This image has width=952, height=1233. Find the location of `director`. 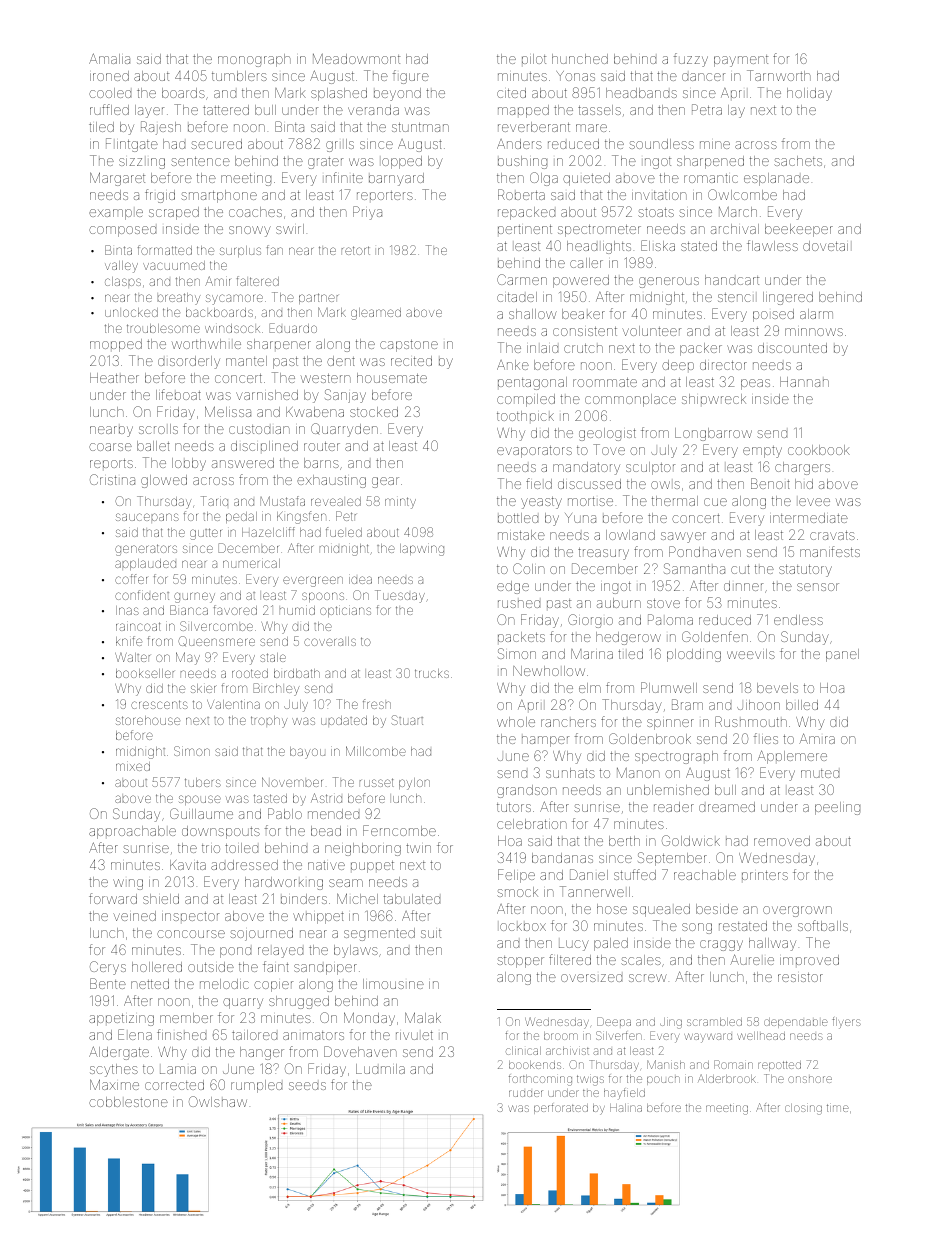

director is located at coordinates (723, 365).
